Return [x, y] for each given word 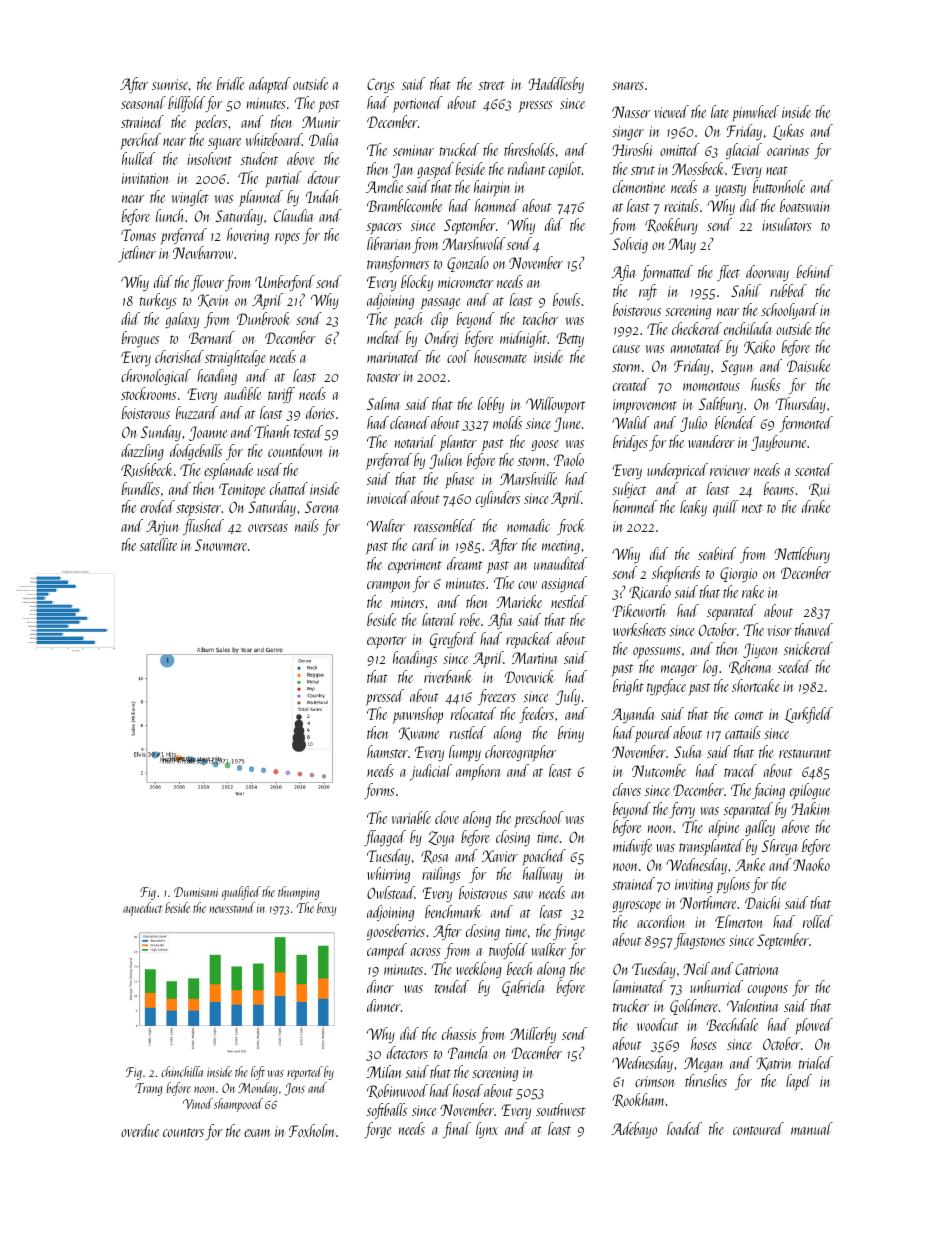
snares [628, 86]
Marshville [528, 478]
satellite [158, 544]
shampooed [238, 1105]
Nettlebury [802, 555]
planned [261, 198]
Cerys [381, 85]
